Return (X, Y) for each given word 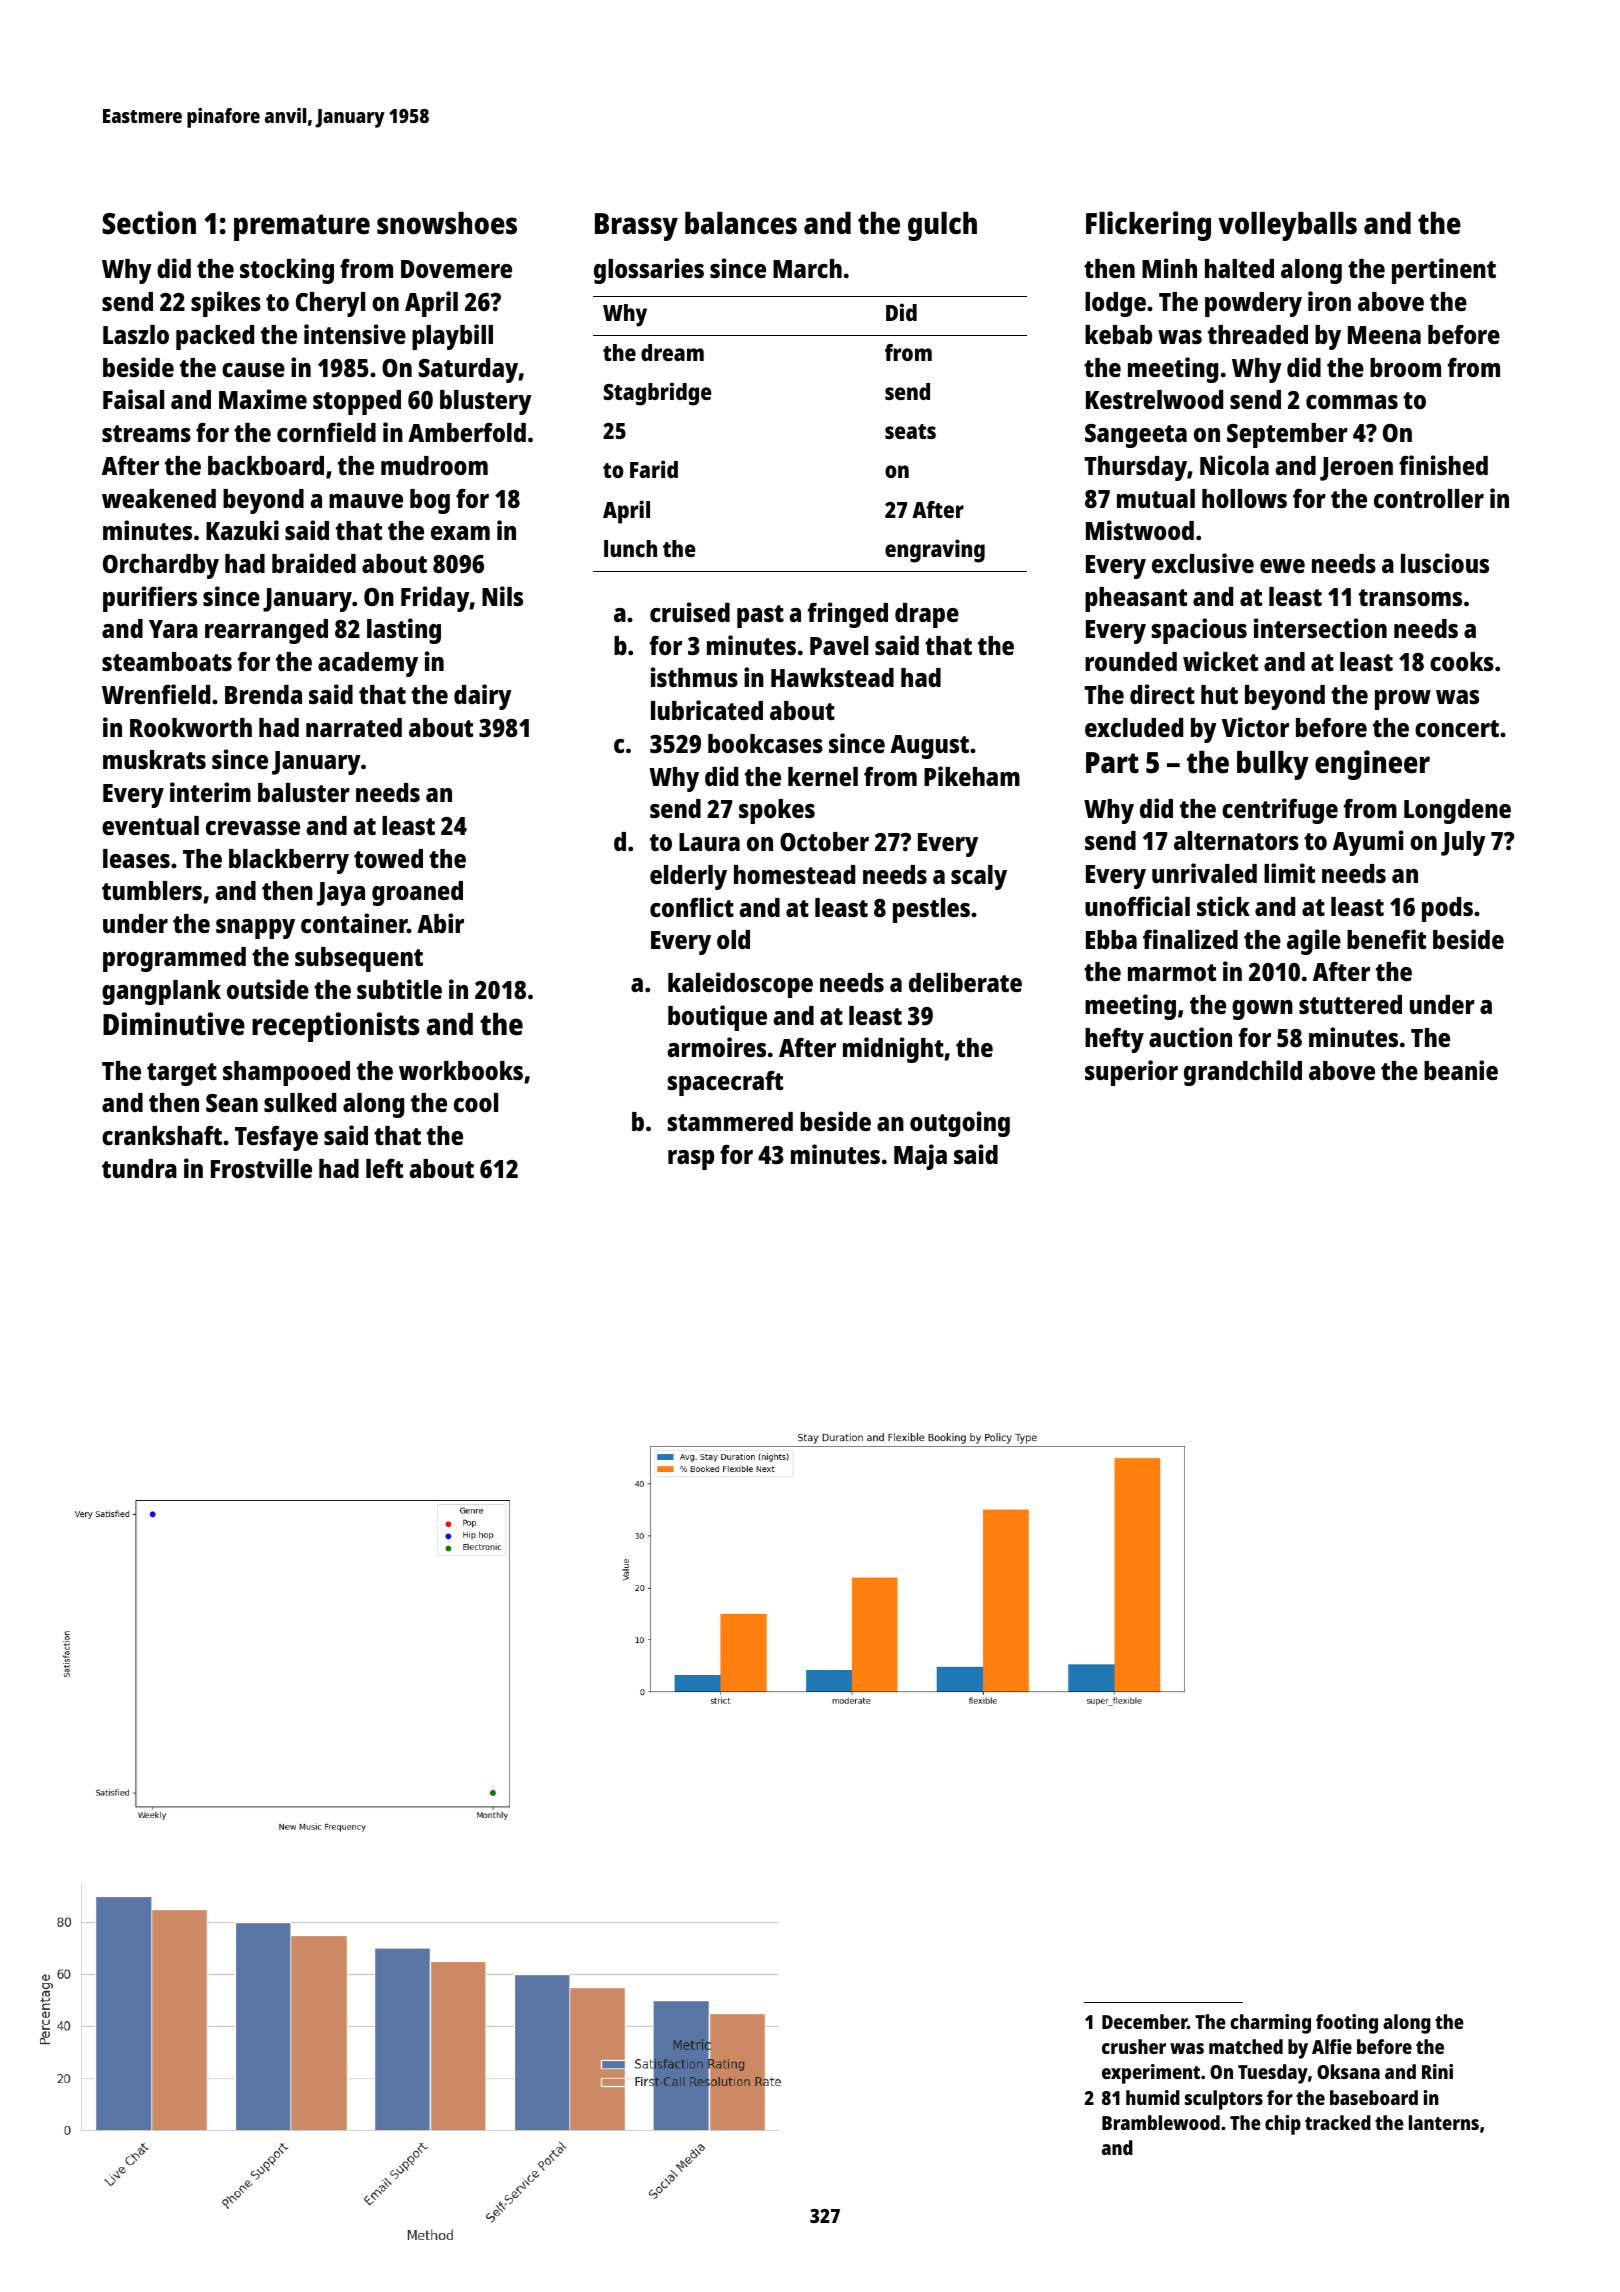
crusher (1134, 2046)
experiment (1151, 2074)
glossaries (649, 271)
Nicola (1234, 465)
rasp (691, 1160)
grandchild (1243, 1073)
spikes (226, 304)
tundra (139, 1168)
